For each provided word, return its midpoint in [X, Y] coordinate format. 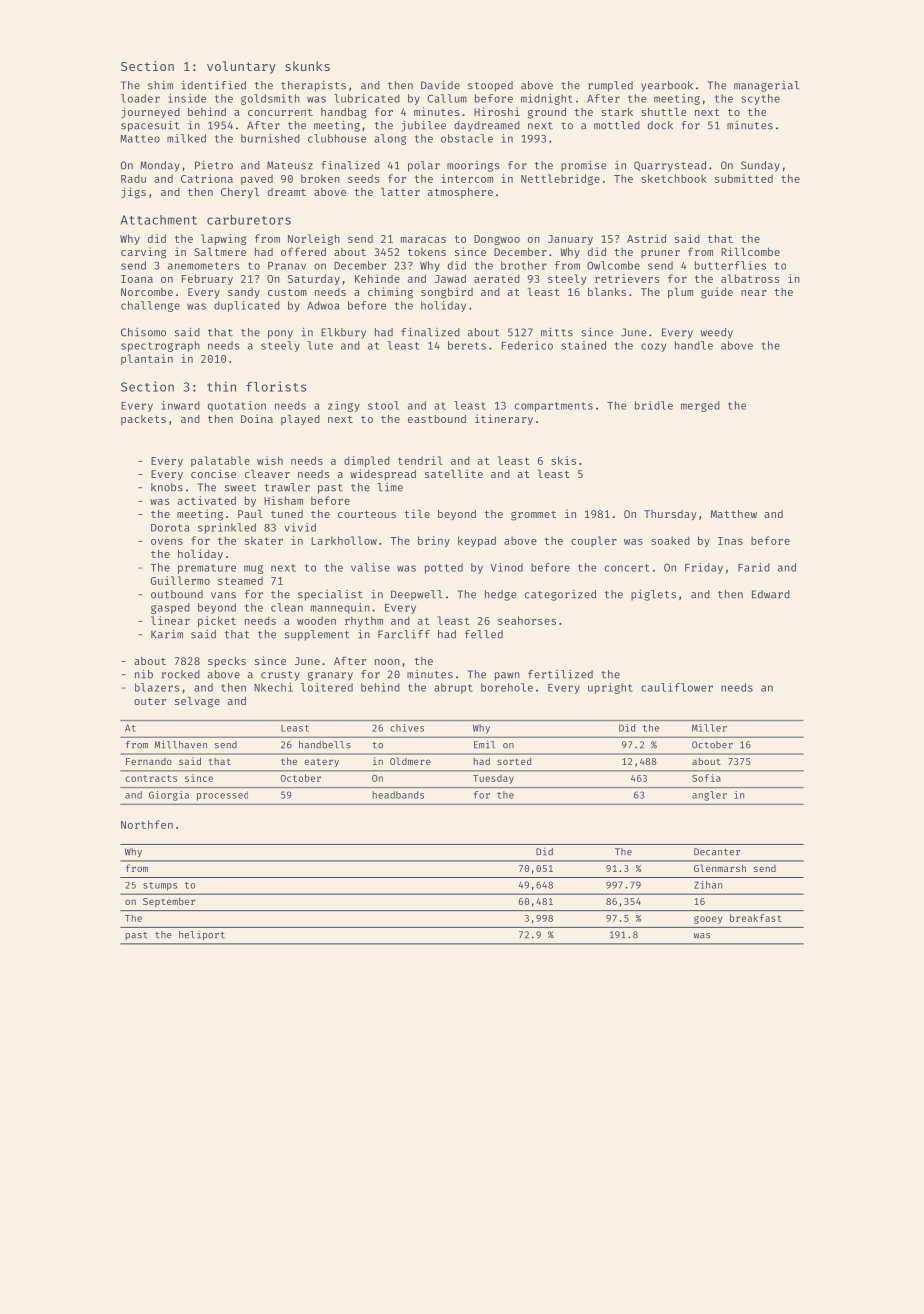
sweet [240, 488]
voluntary [241, 67]
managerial [766, 86]
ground [547, 113]
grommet [533, 516]
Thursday [670, 515]
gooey [708, 920]
